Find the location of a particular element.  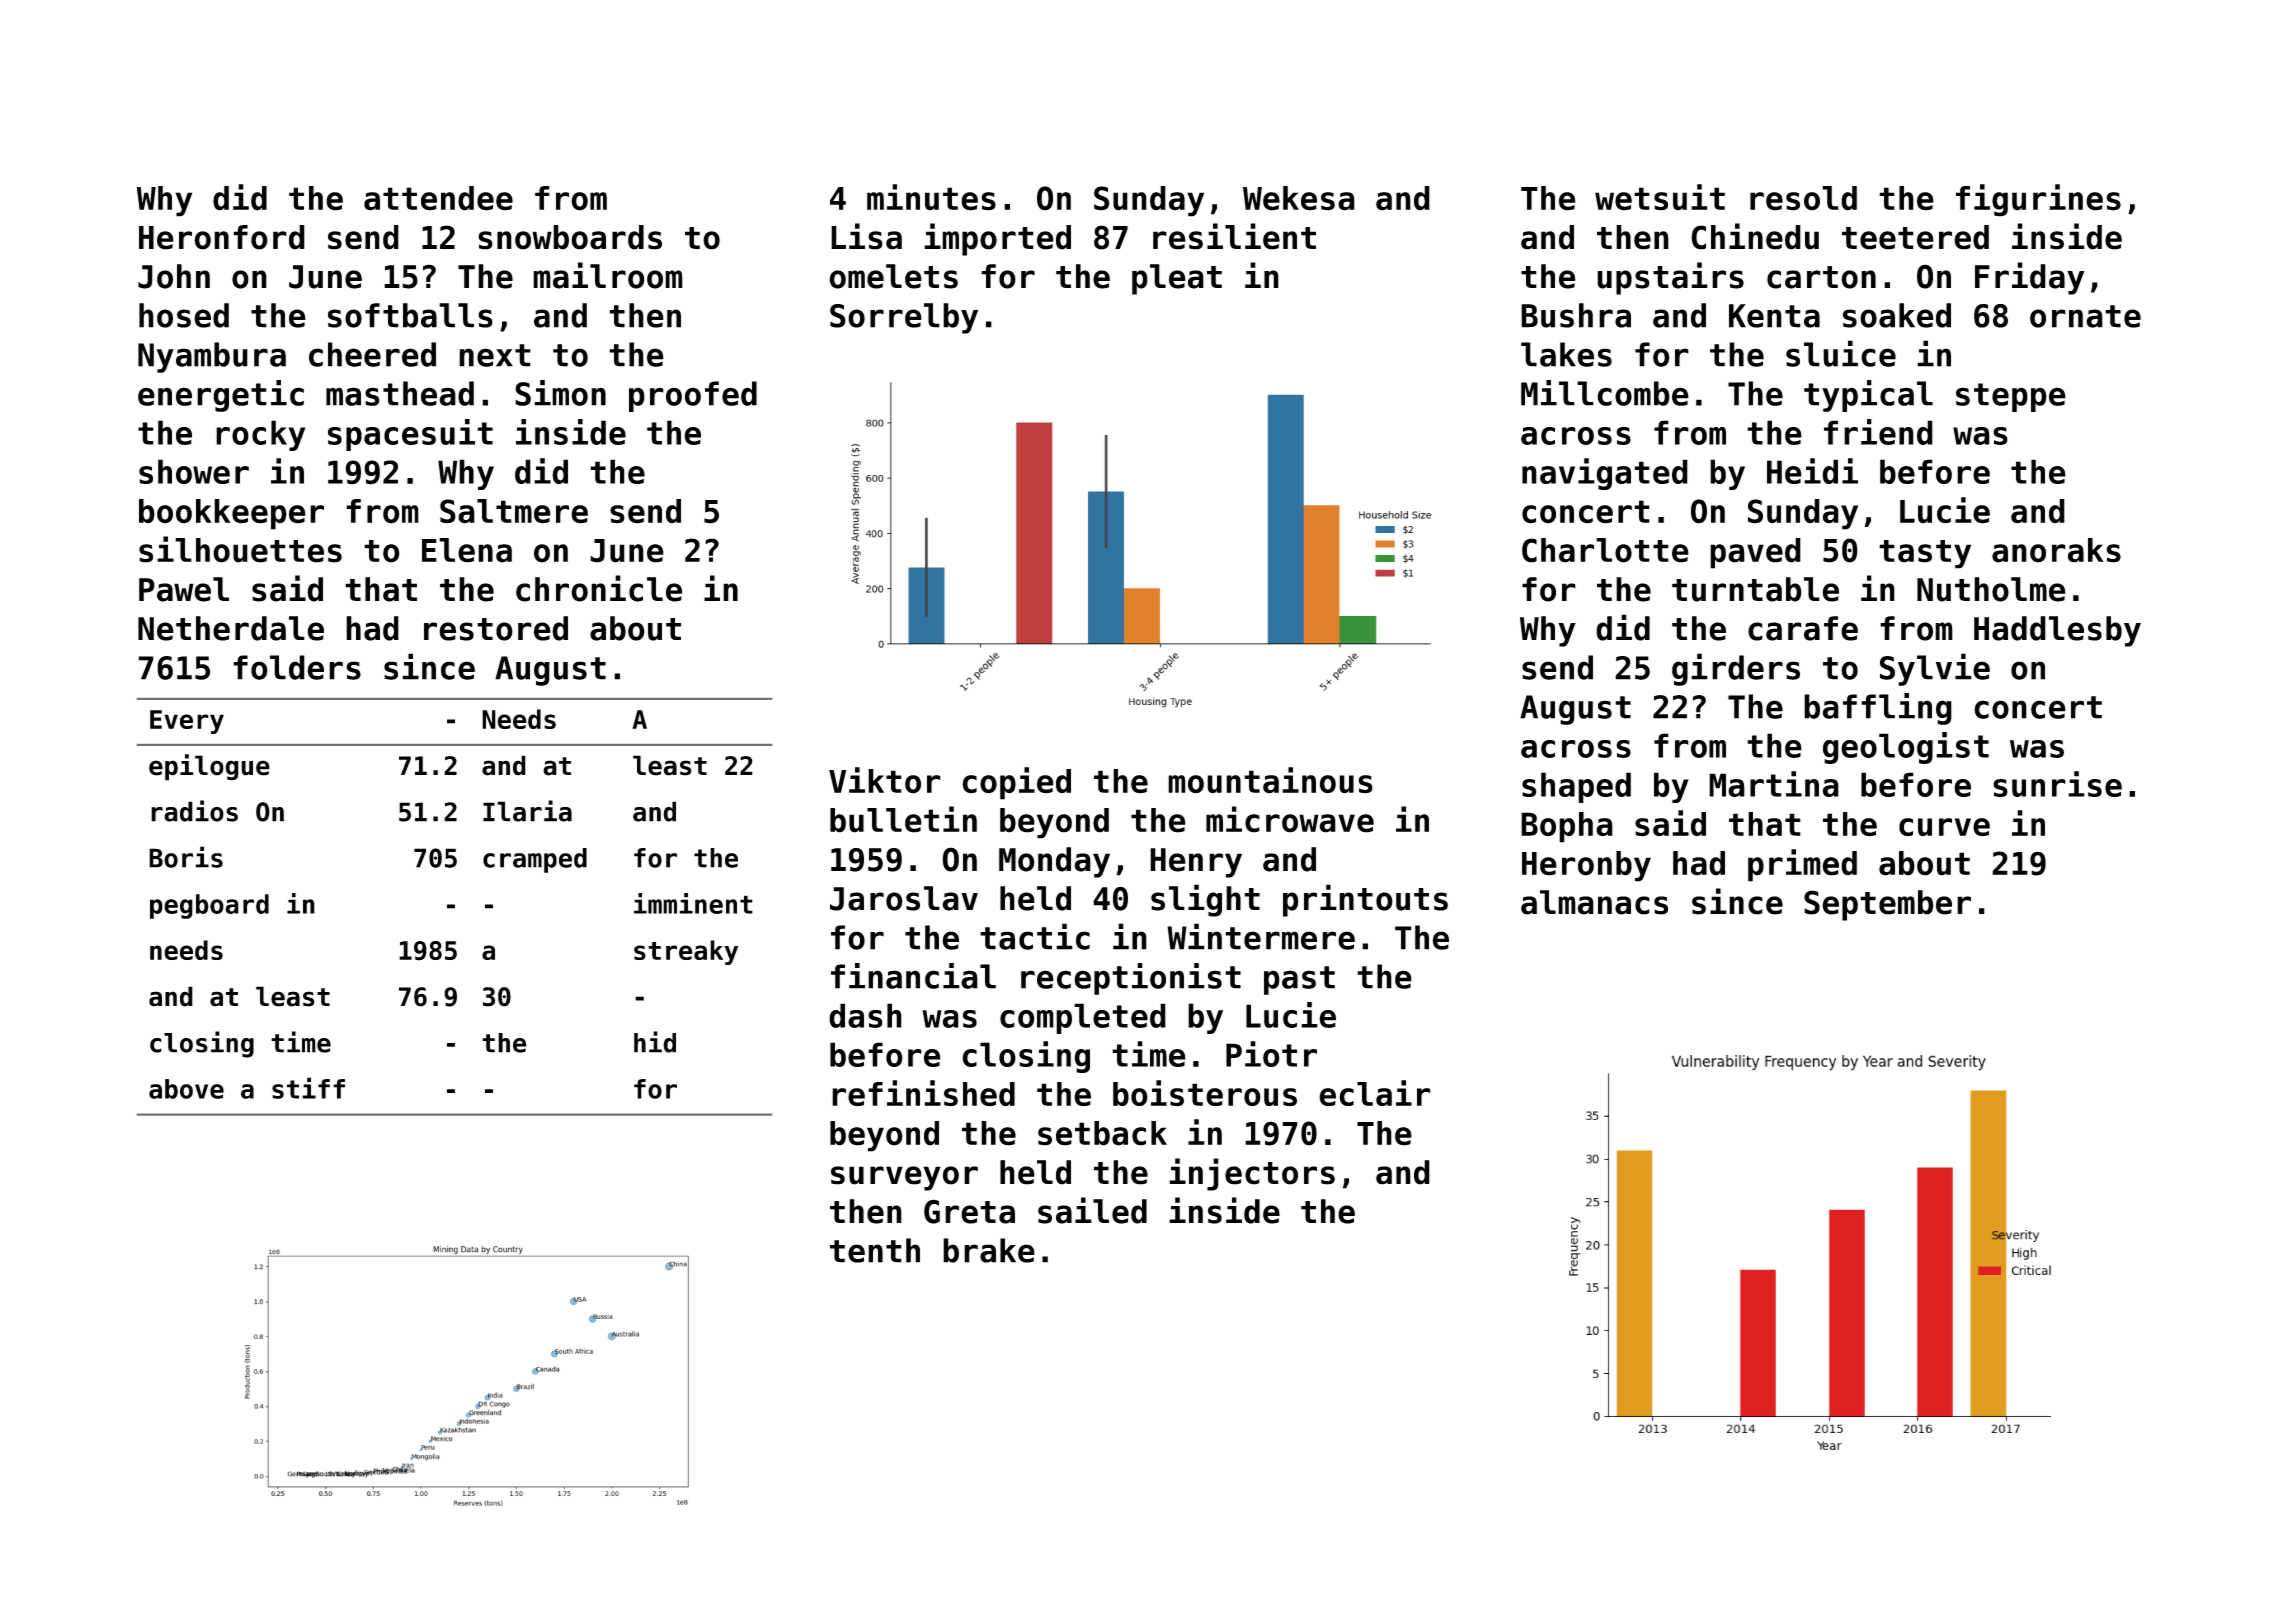

refinished is located at coordinates (923, 1093).
